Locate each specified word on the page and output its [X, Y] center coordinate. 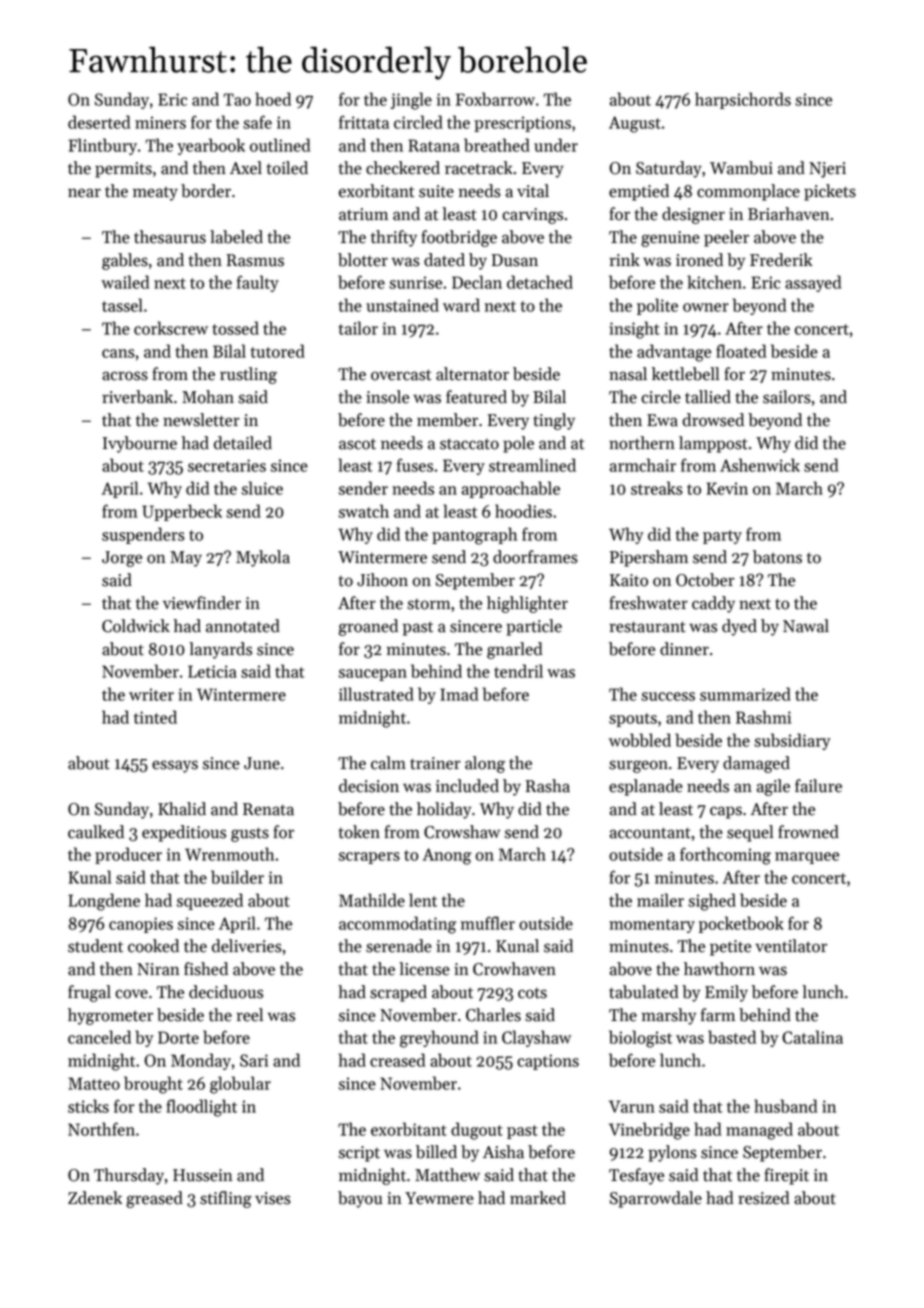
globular [240, 1085]
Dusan [515, 260]
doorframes [535, 557]
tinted [155, 717]
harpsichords [743, 100]
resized [763, 1198]
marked [538, 1198]
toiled [287, 168]
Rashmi [763, 717]
